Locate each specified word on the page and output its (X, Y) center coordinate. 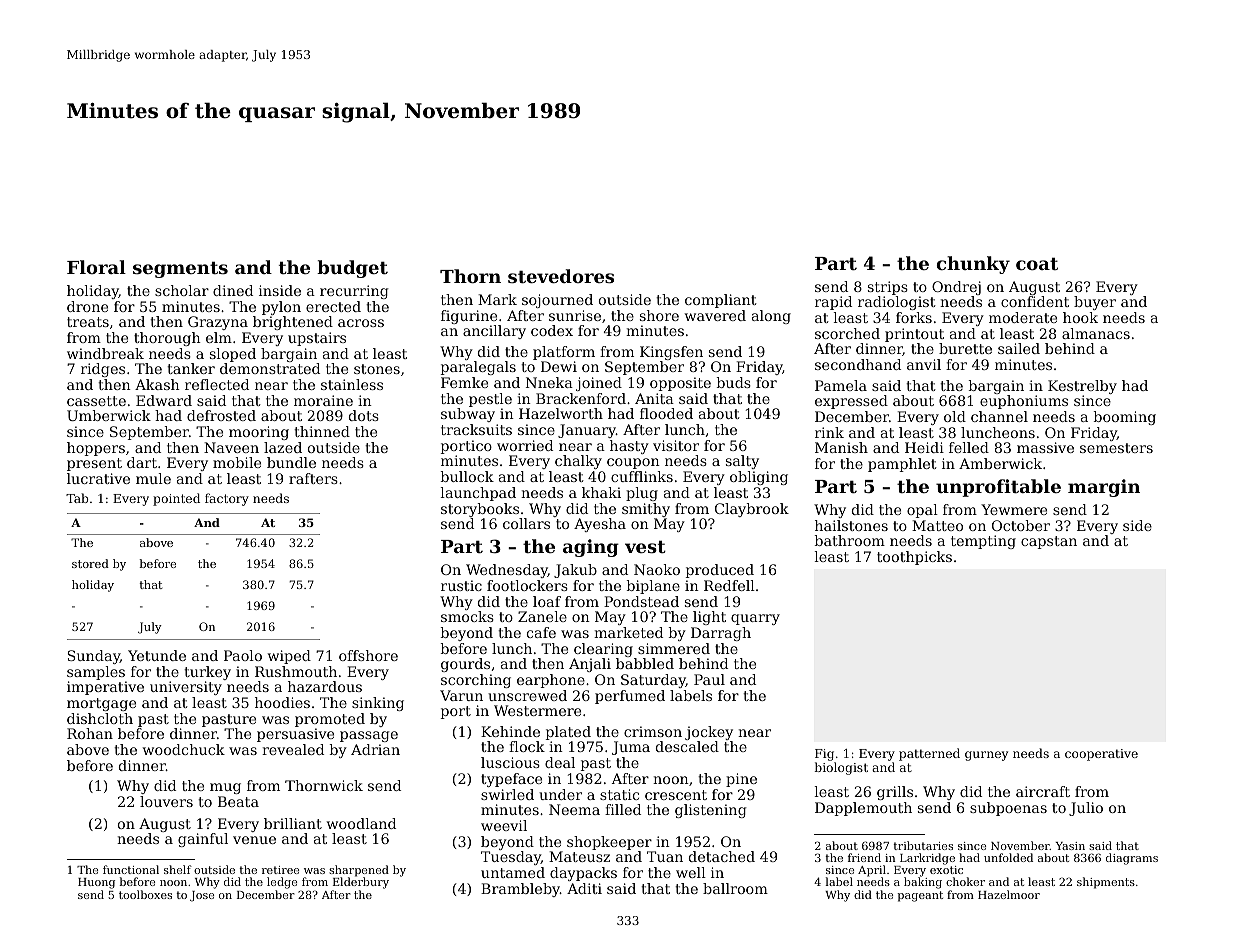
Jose (202, 896)
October (1021, 525)
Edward (164, 400)
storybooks (480, 510)
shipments (1106, 883)
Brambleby (520, 890)
